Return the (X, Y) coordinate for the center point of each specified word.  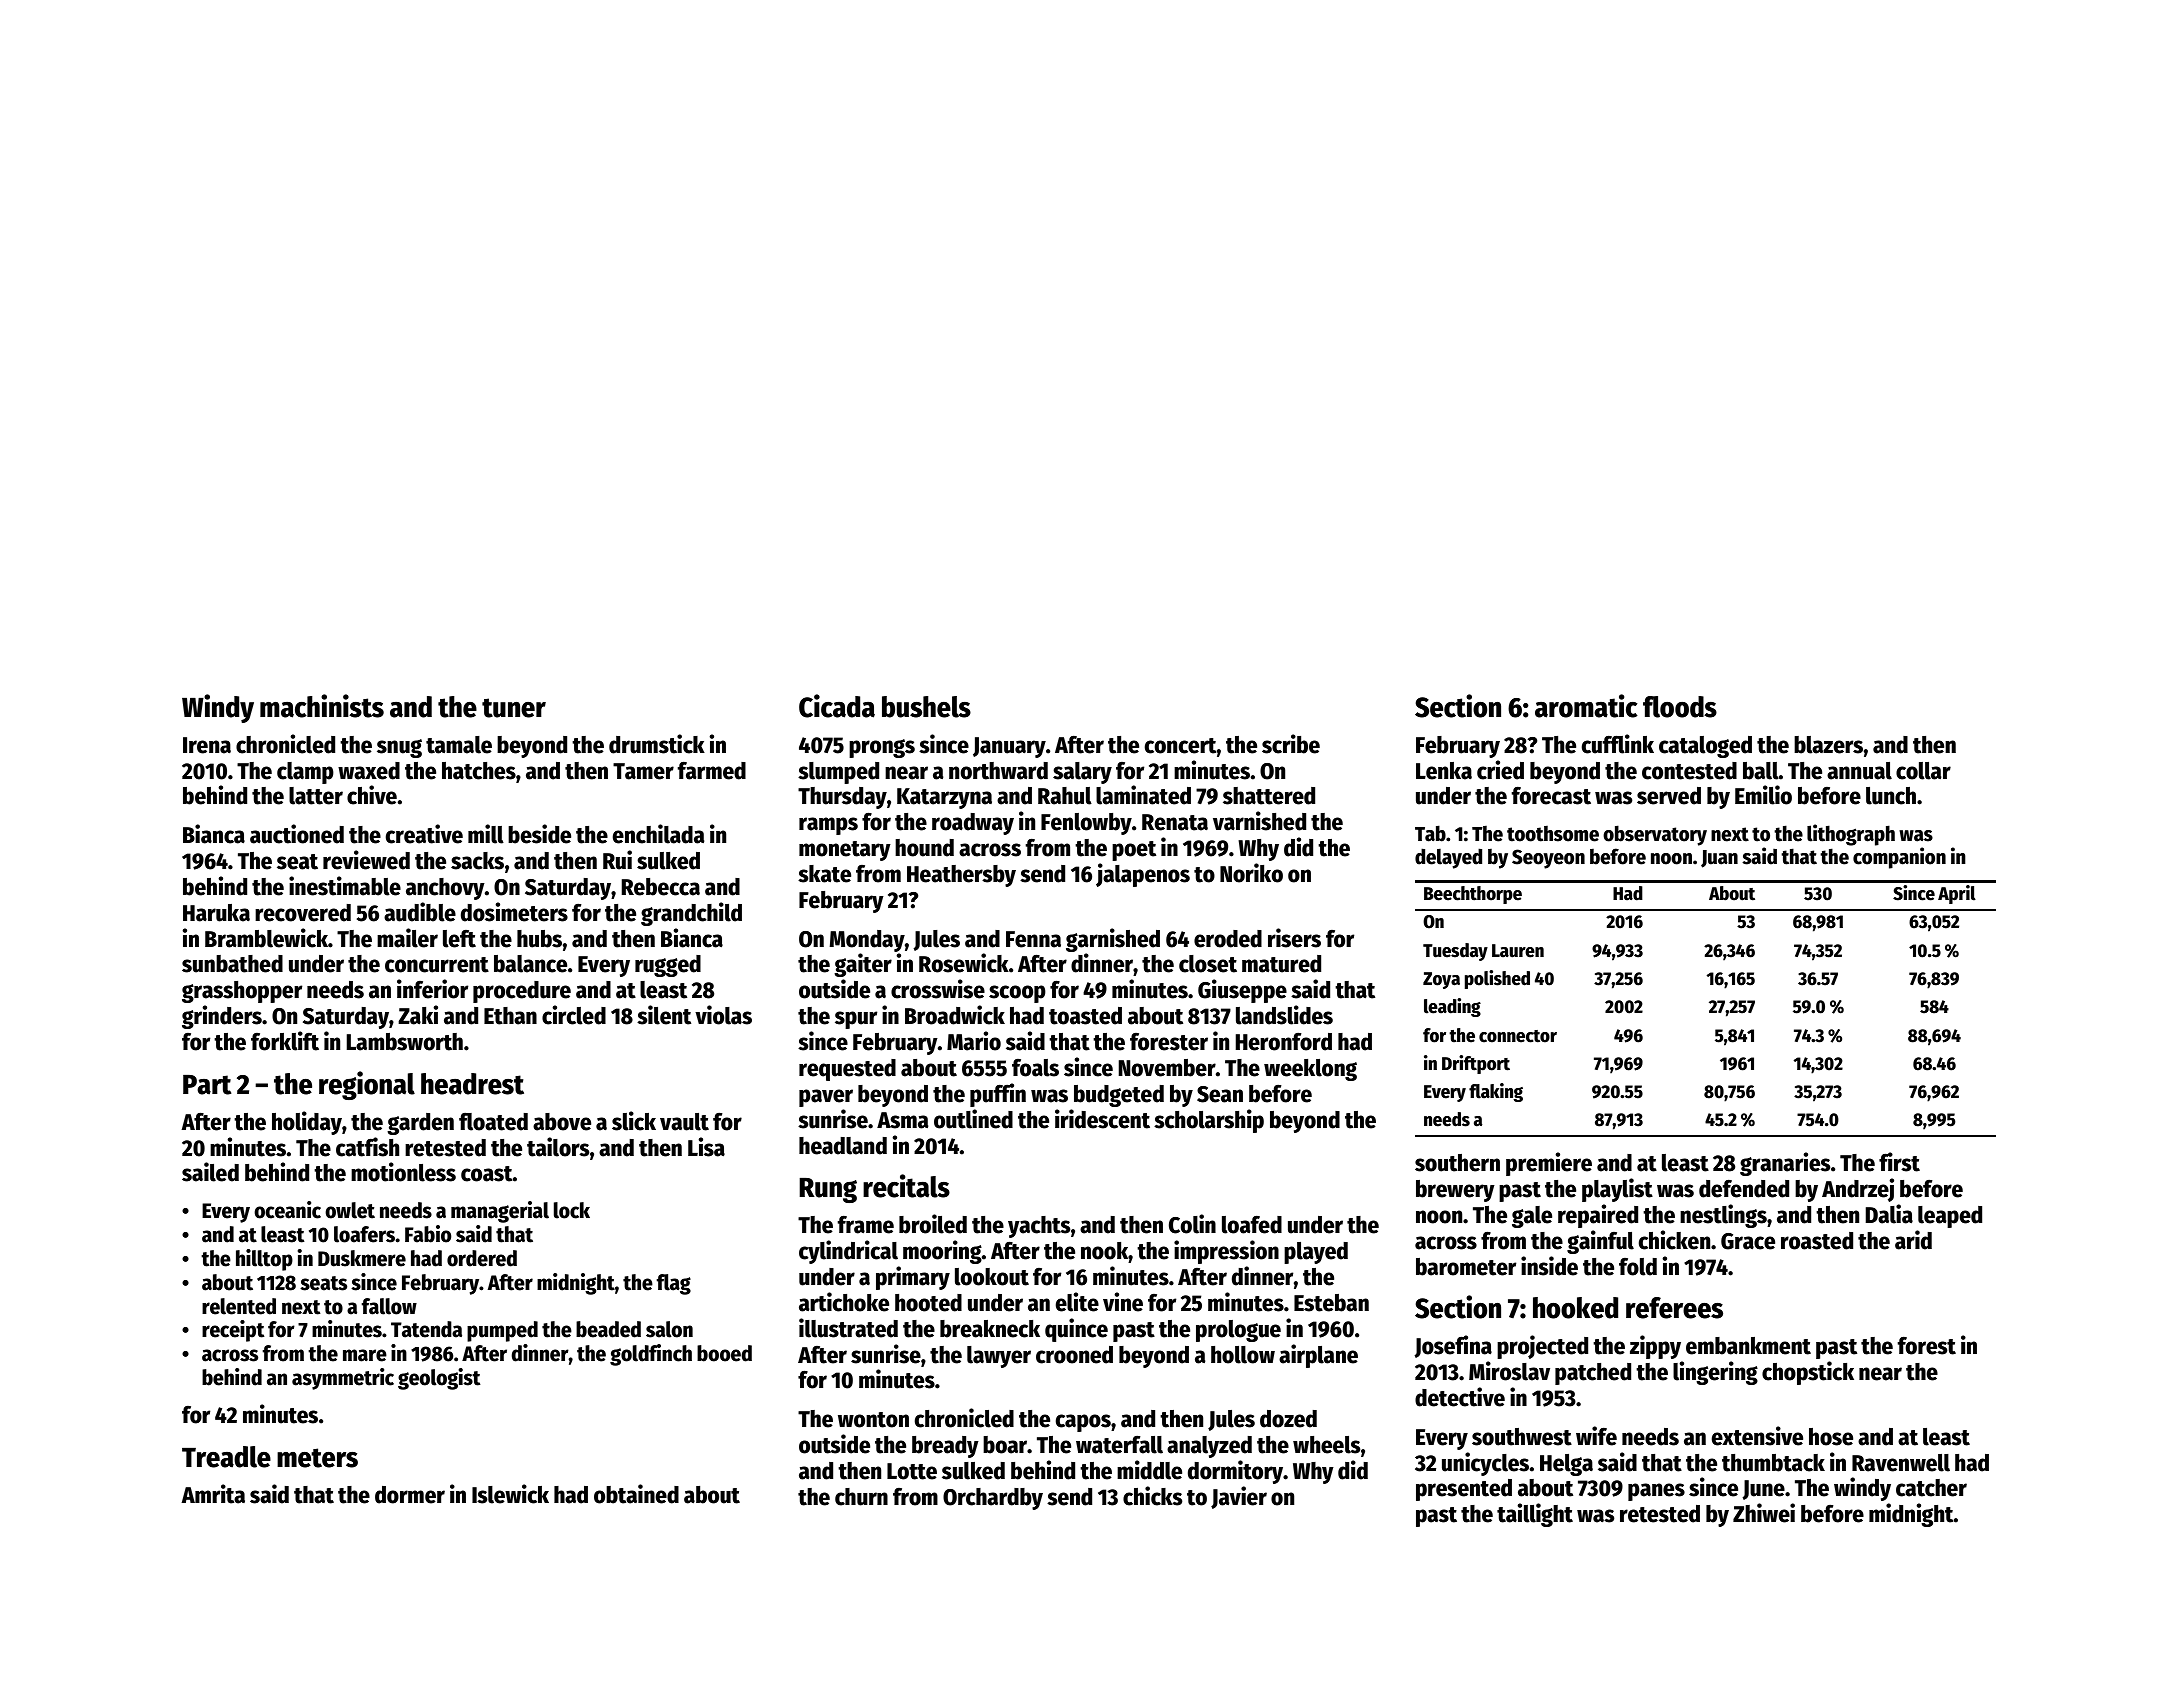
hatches (479, 771)
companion (1899, 858)
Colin (1192, 1224)
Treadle (226, 1457)
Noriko (1251, 873)
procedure (522, 992)
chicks (1152, 1496)
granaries (1785, 1164)
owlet (350, 1210)
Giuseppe (1242, 991)
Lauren (1518, 951)
